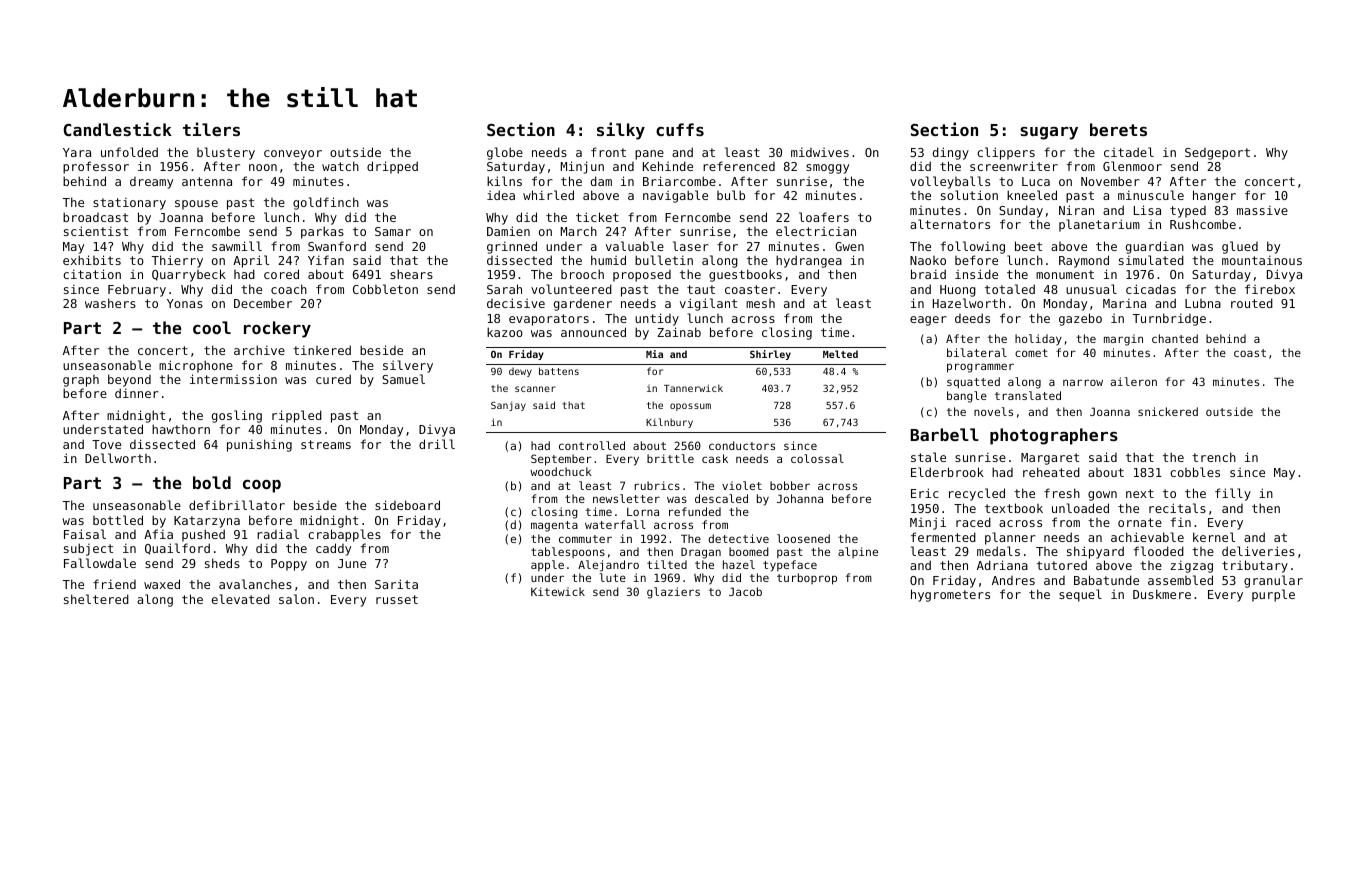  Describe the element at coordinates (397, 599) in the screenshot. I see `russet` at that location.
